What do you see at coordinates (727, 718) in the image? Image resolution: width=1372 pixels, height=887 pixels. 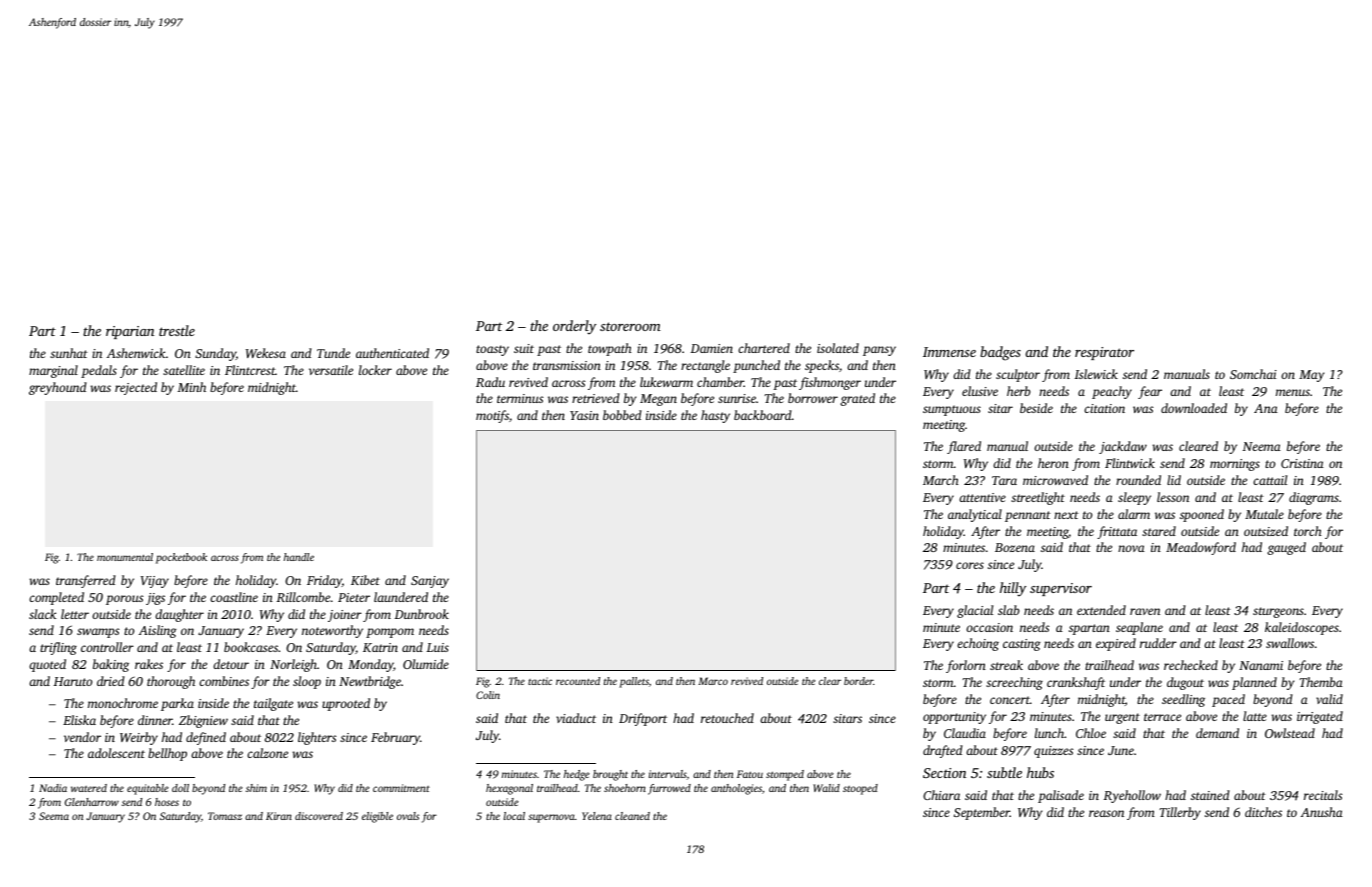 I see `retouched` at bounding box center [727, 718].
